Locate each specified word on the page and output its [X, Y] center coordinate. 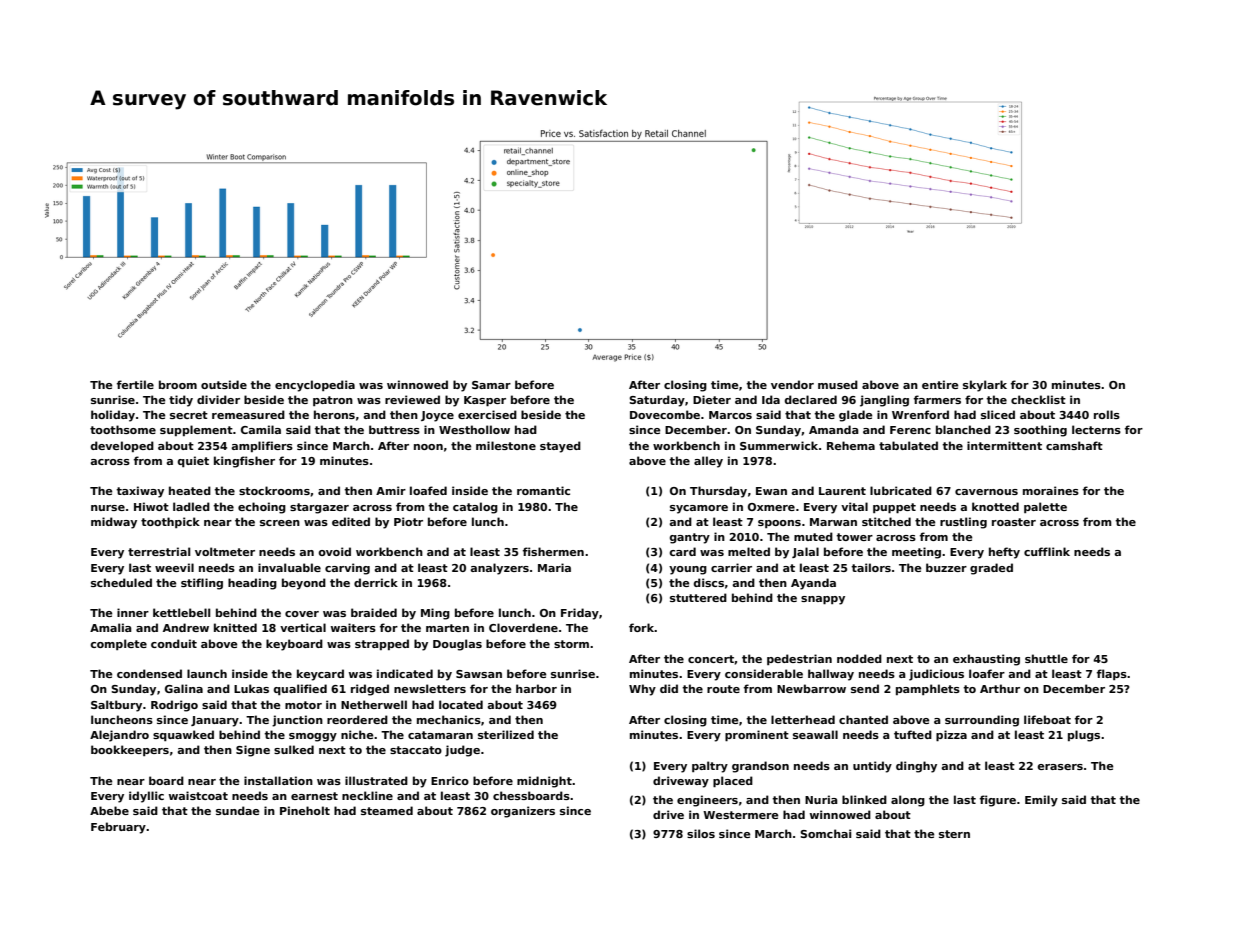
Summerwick [779, 445]
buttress [394, 429]
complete [118, 644]
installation [278, 780]
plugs [1084, 736]
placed [733, 781]
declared [811, 399]
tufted [913, 734]
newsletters [430, 688]
